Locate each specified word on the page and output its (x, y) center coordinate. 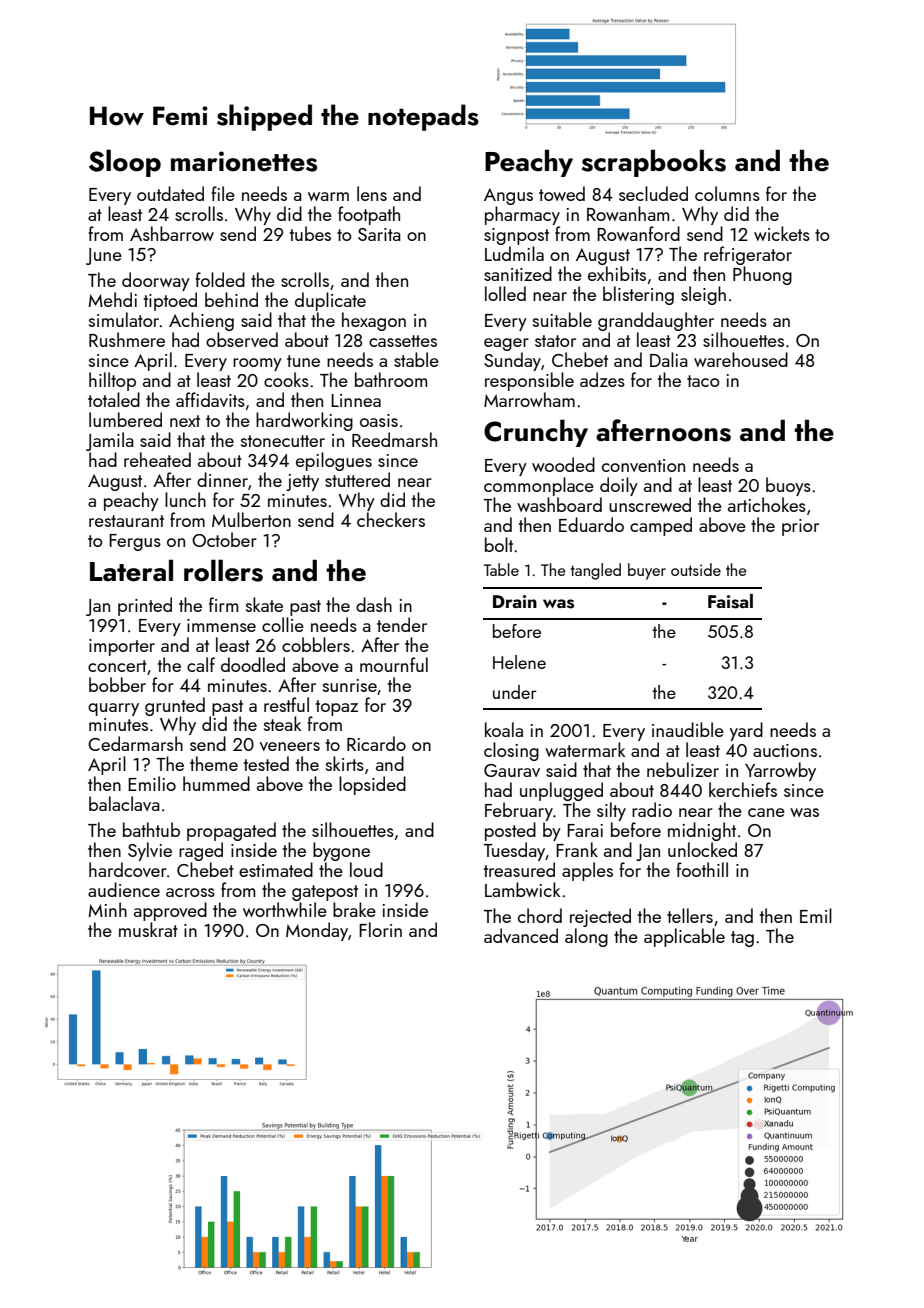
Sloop (125, 163)
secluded (653, 193)
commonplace (539, 486)
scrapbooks (654, 163)
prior (800, 527)
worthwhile (285, 909)
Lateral (131, 570)
